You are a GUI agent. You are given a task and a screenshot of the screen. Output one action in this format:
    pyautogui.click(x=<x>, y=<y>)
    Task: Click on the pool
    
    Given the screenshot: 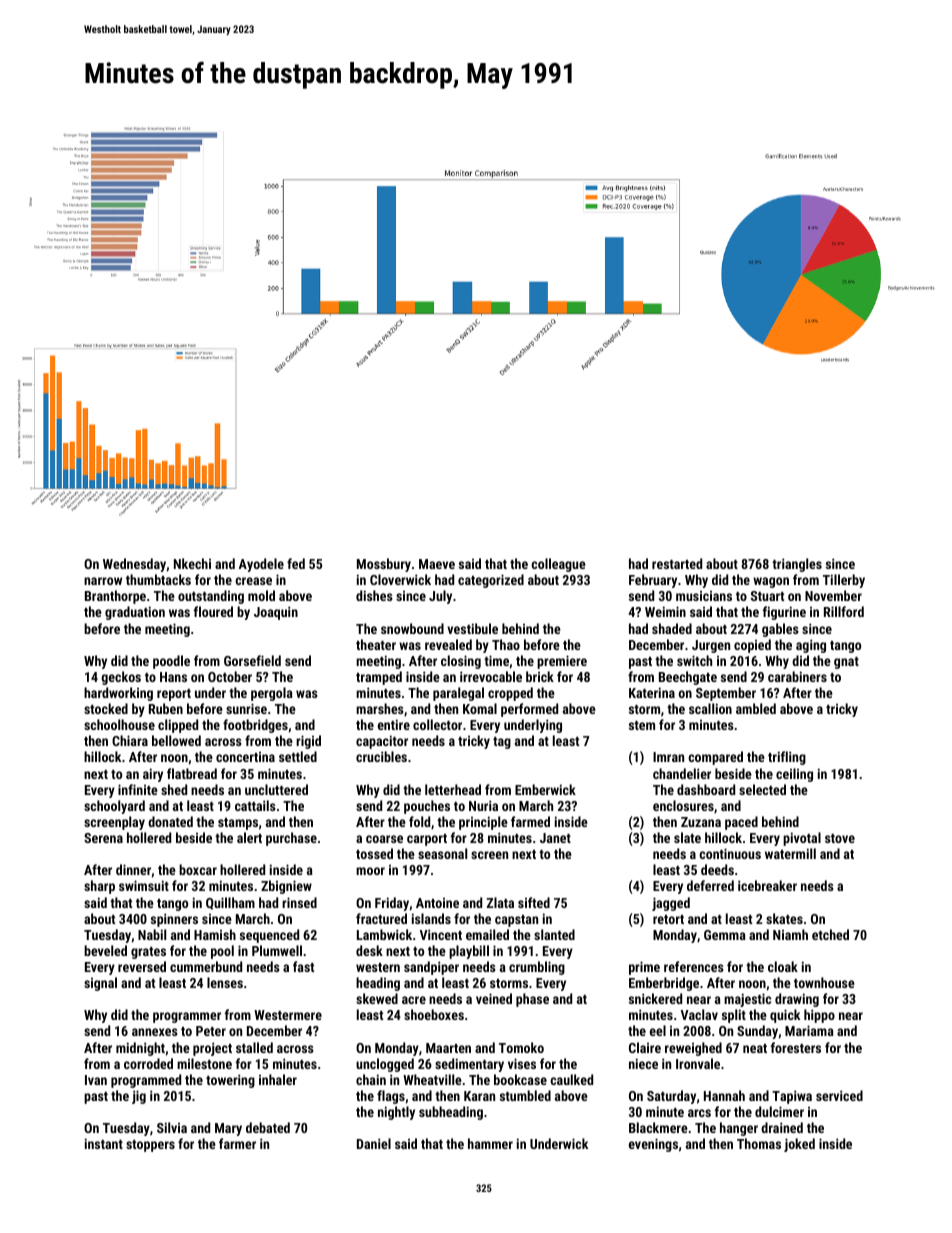 What is the action you would take?
    pyautogui.click(x=222, y=952)
